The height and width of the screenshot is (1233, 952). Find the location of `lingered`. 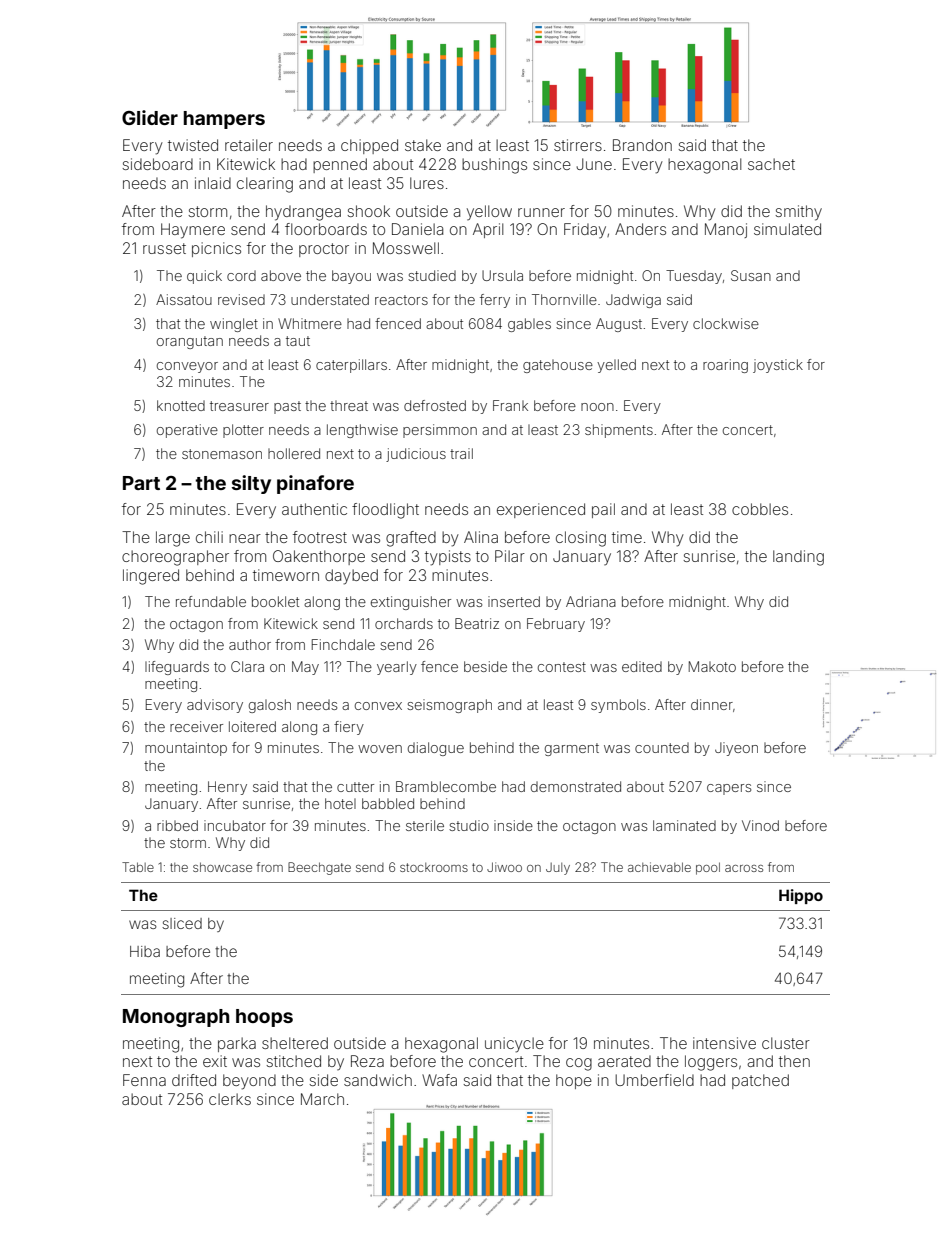

lingered is located at coordinates (151, 577).
